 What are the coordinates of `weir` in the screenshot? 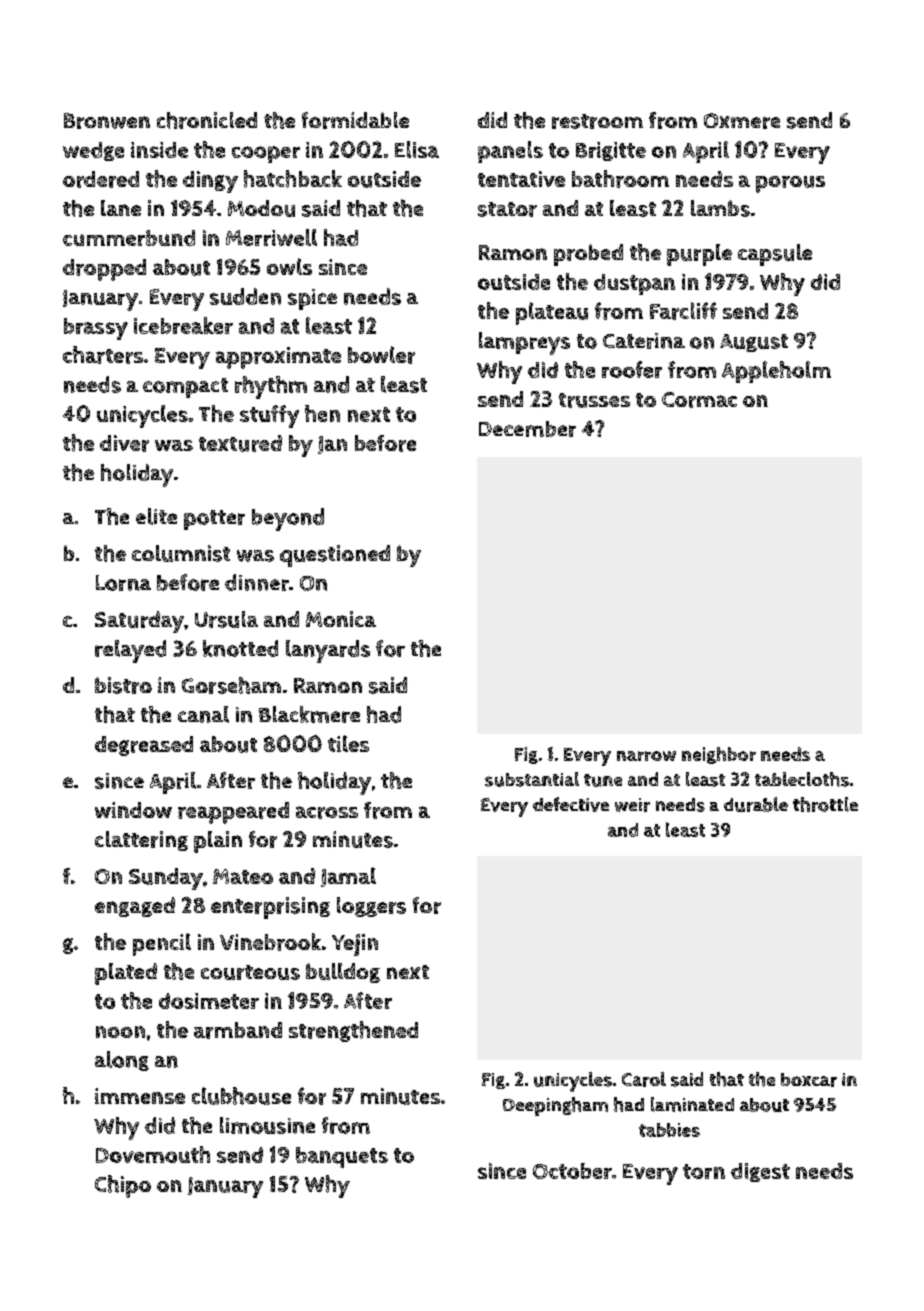 It's located at (632, 805).
